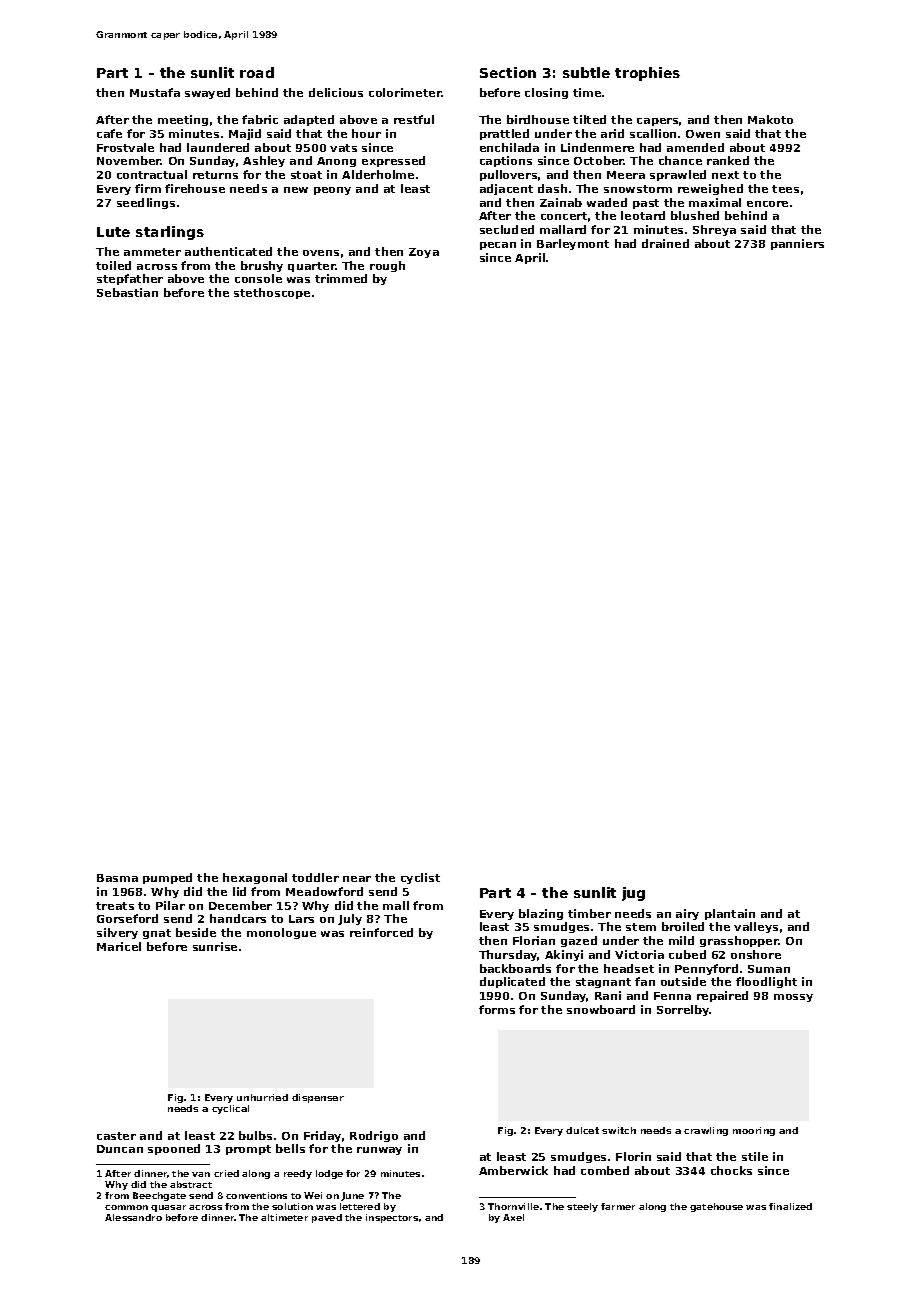 The image size is (924, 1308). I want to click on timber, so click(589, 913).
